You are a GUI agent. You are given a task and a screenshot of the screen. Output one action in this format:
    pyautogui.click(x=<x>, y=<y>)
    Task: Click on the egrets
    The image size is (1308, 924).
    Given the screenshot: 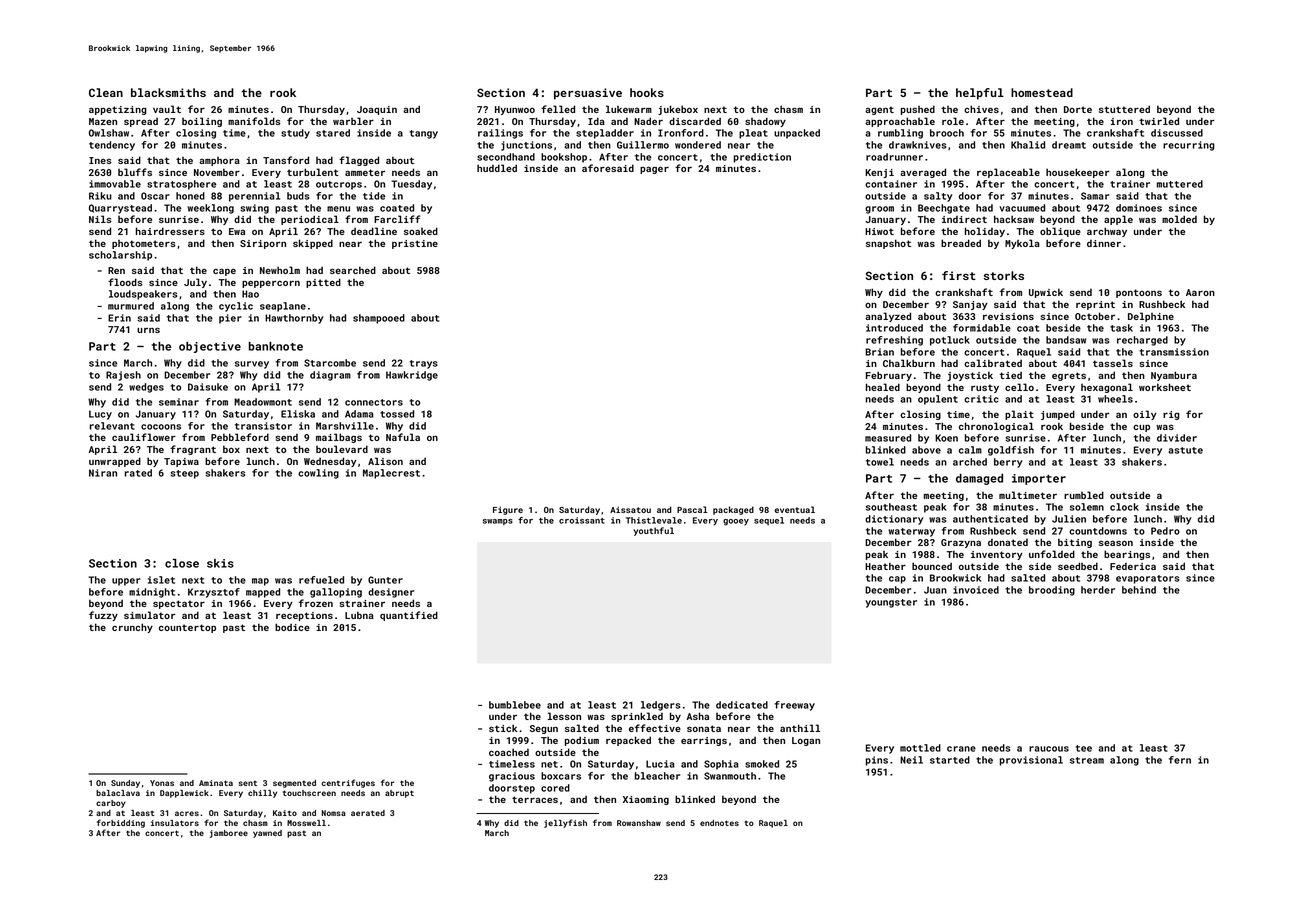 What is the action you would take?
    pyautogui.click(x=1069, y=376)
